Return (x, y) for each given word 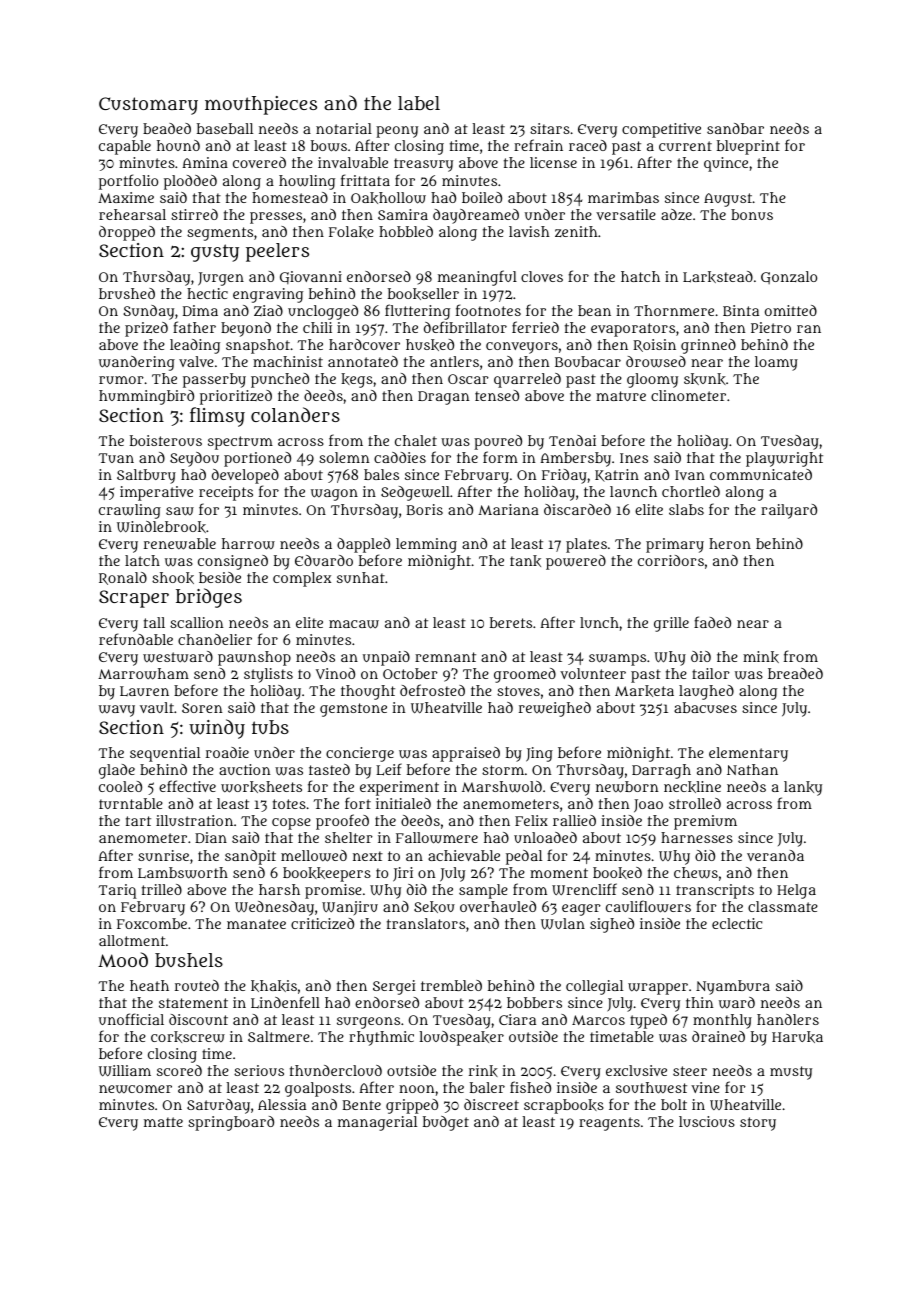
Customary (148, 106)
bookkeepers (327, 874)
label (419, 103)
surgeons (368, 1023)
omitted (791, 310)
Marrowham (143, 674)
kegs (357, 380)
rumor (121, 380)
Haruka (797, 1037)
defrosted (432, 690)
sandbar (735, 128)
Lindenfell (285, 1002)
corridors (671, 560)
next (368, 856)
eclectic (737, 923)
